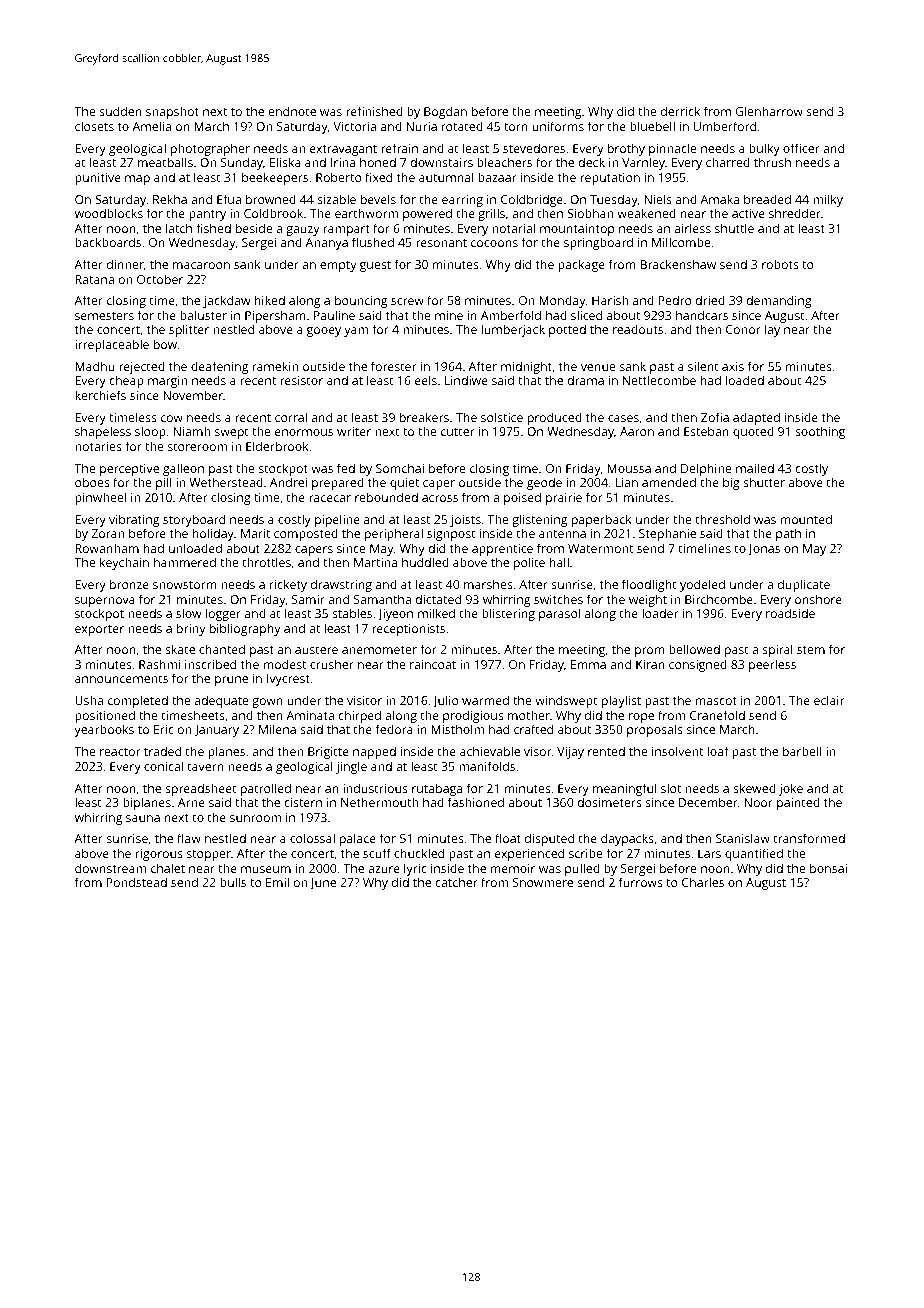 The width and height of the screenshot is (924, 1308). What do you see at coordinates (555, 418) in the screenshot?
I see `produced` at bounding box center [555, 418].
